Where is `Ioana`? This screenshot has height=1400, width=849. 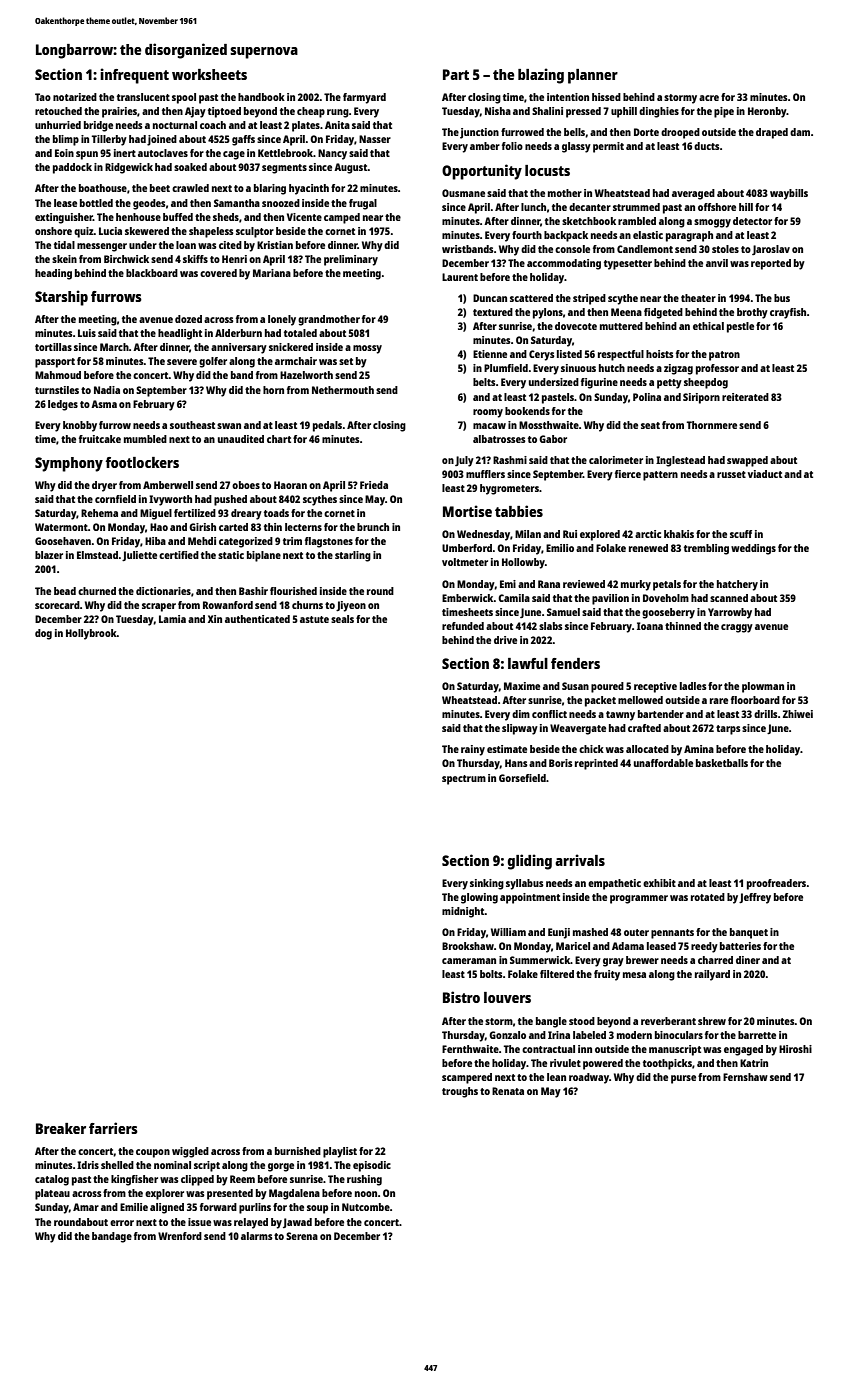 Ioana is located at coordinates (650, 626).
